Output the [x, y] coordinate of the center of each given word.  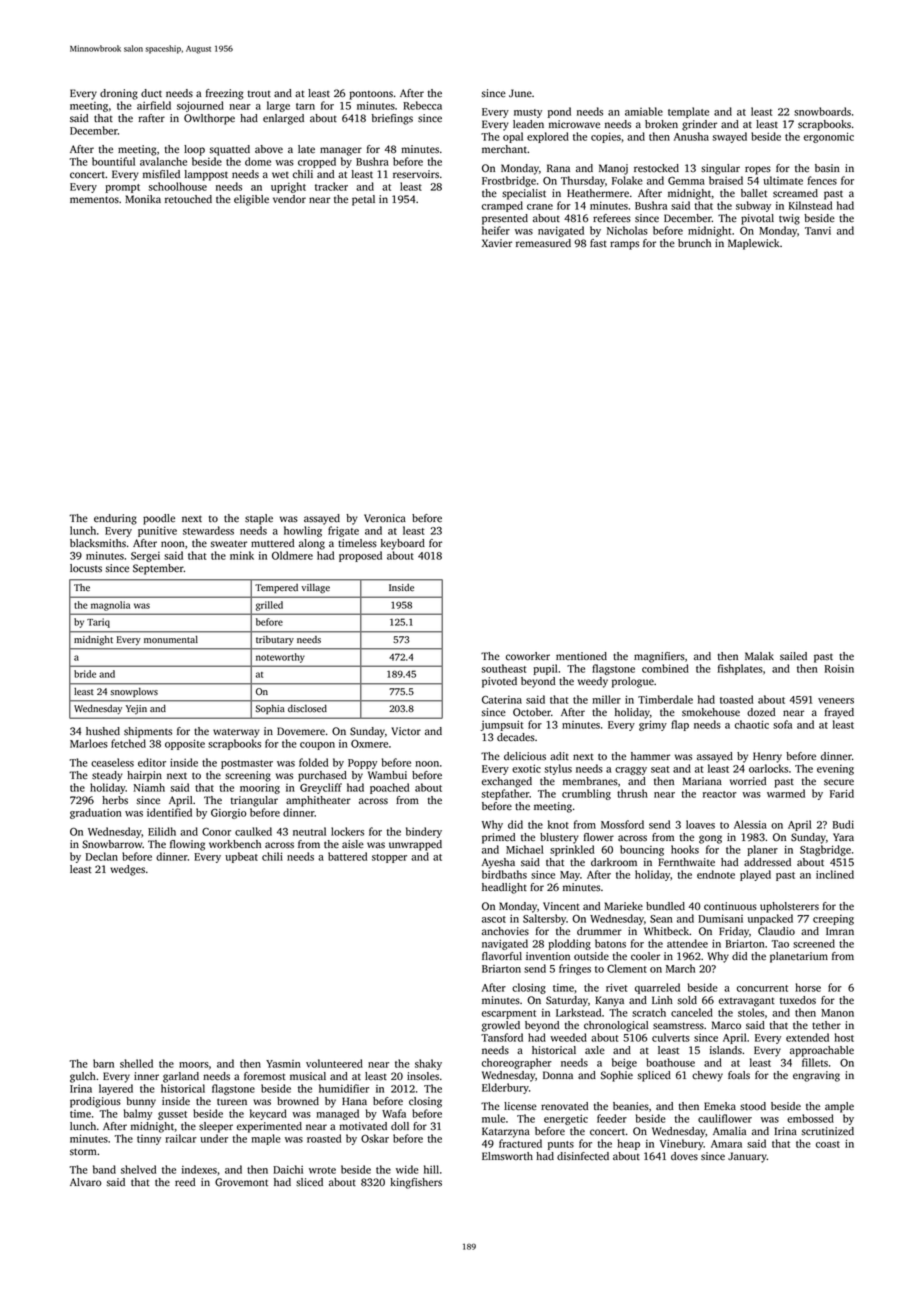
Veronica [385, 518]
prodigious [95, 1102]
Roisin [839, 668]
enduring [115, 519]
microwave [574, 124]
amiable [644, 111]
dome [258, 161]
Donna [558, 1075]
